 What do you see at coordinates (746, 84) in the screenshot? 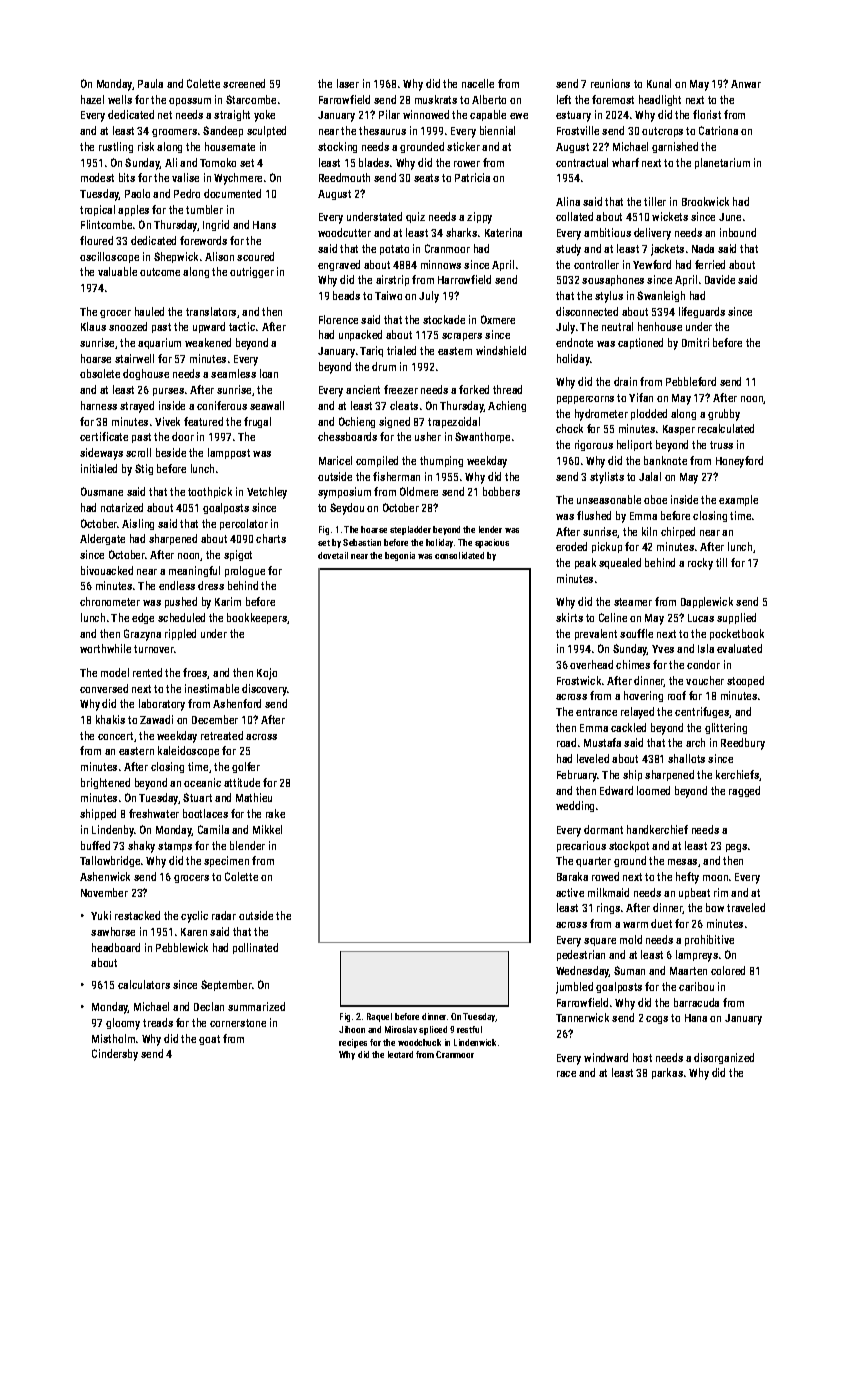
I see `Anwar` at bounding box center [746, 84].
